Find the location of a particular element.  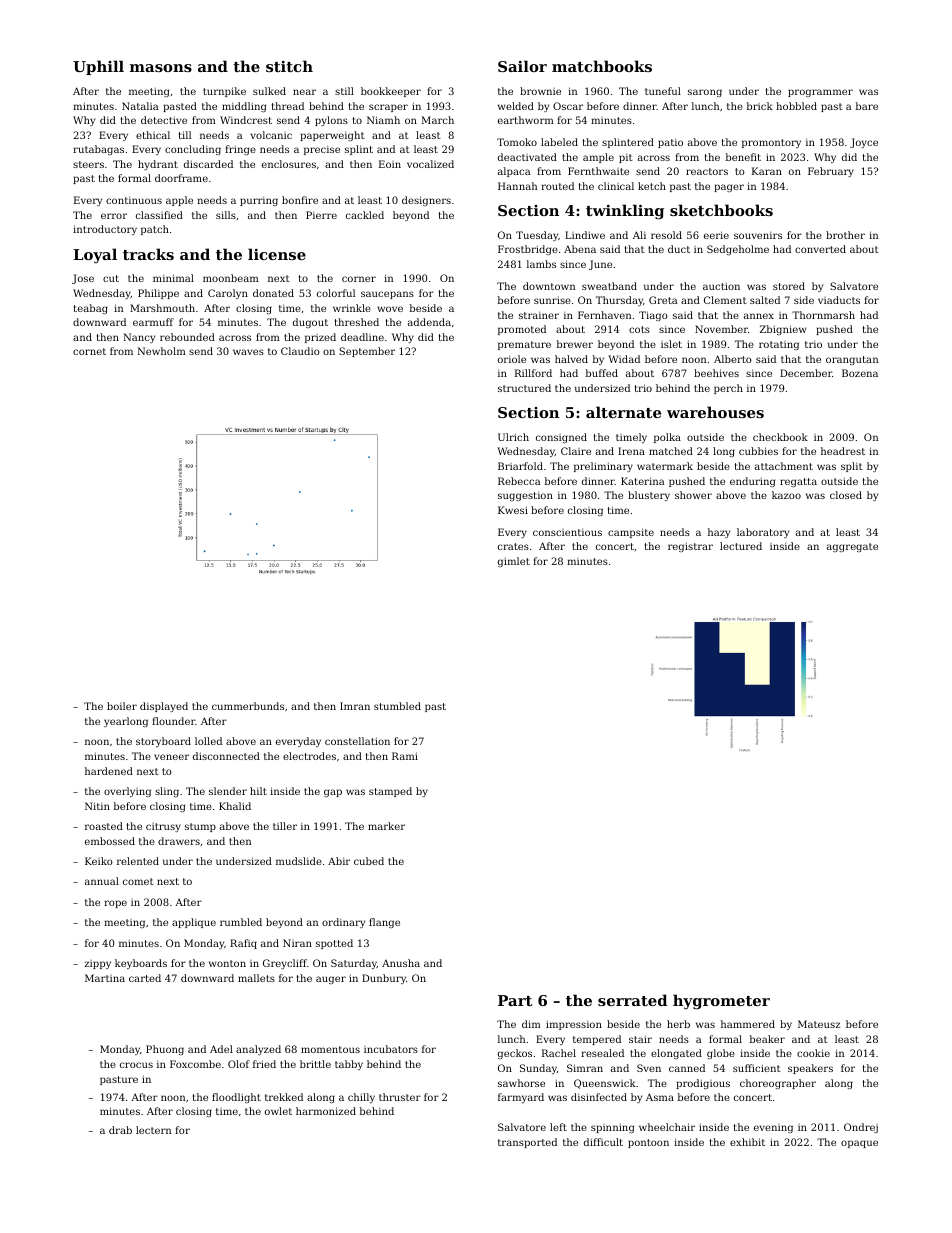

crocus is located at coordinates (136, 1065).
